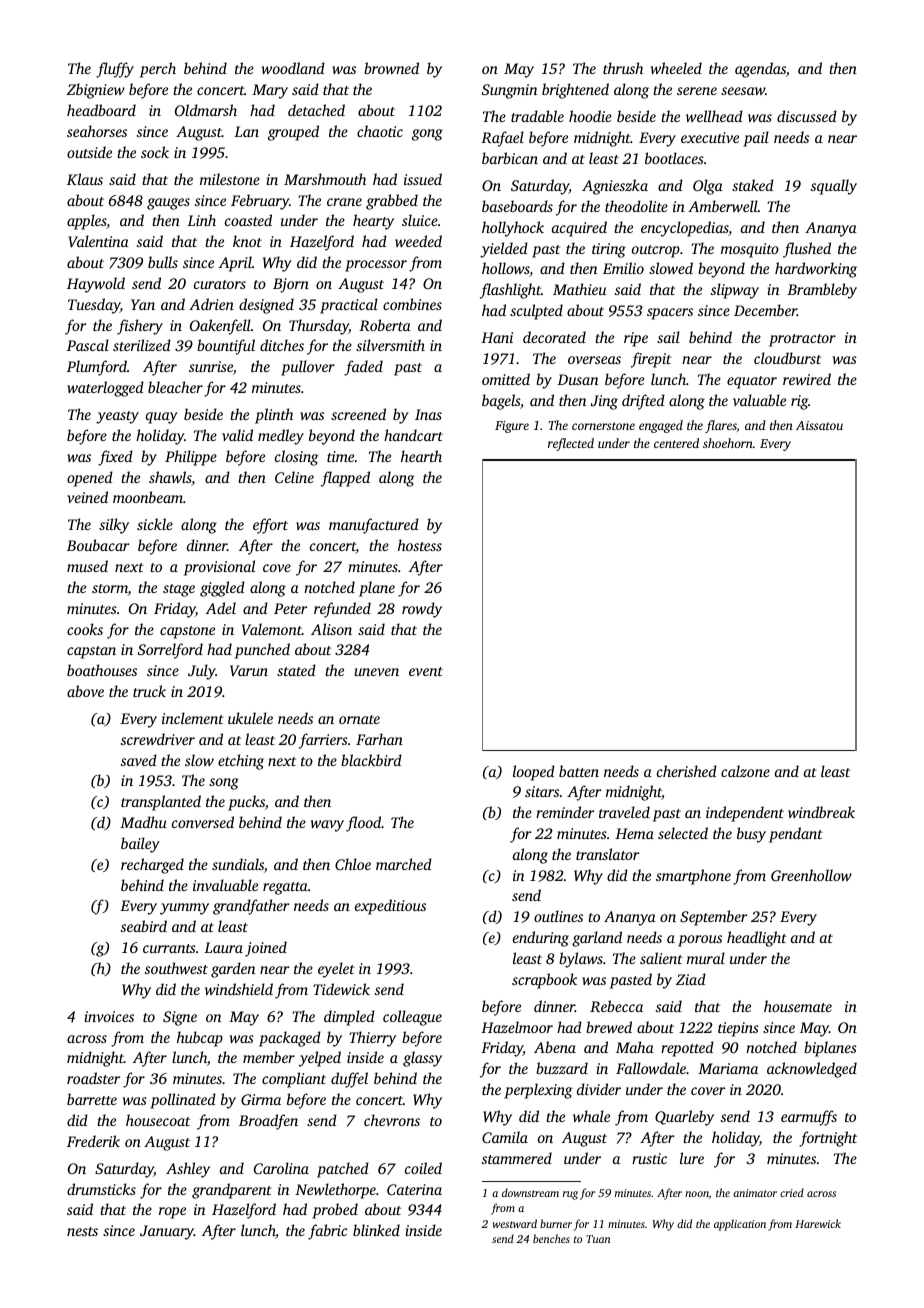 The width and height of the screenshot is (924, 1308). What do you see at coordinates (105, 389) in the screenshot?
I see `waterlogged` at bounding box center [105, 389].
